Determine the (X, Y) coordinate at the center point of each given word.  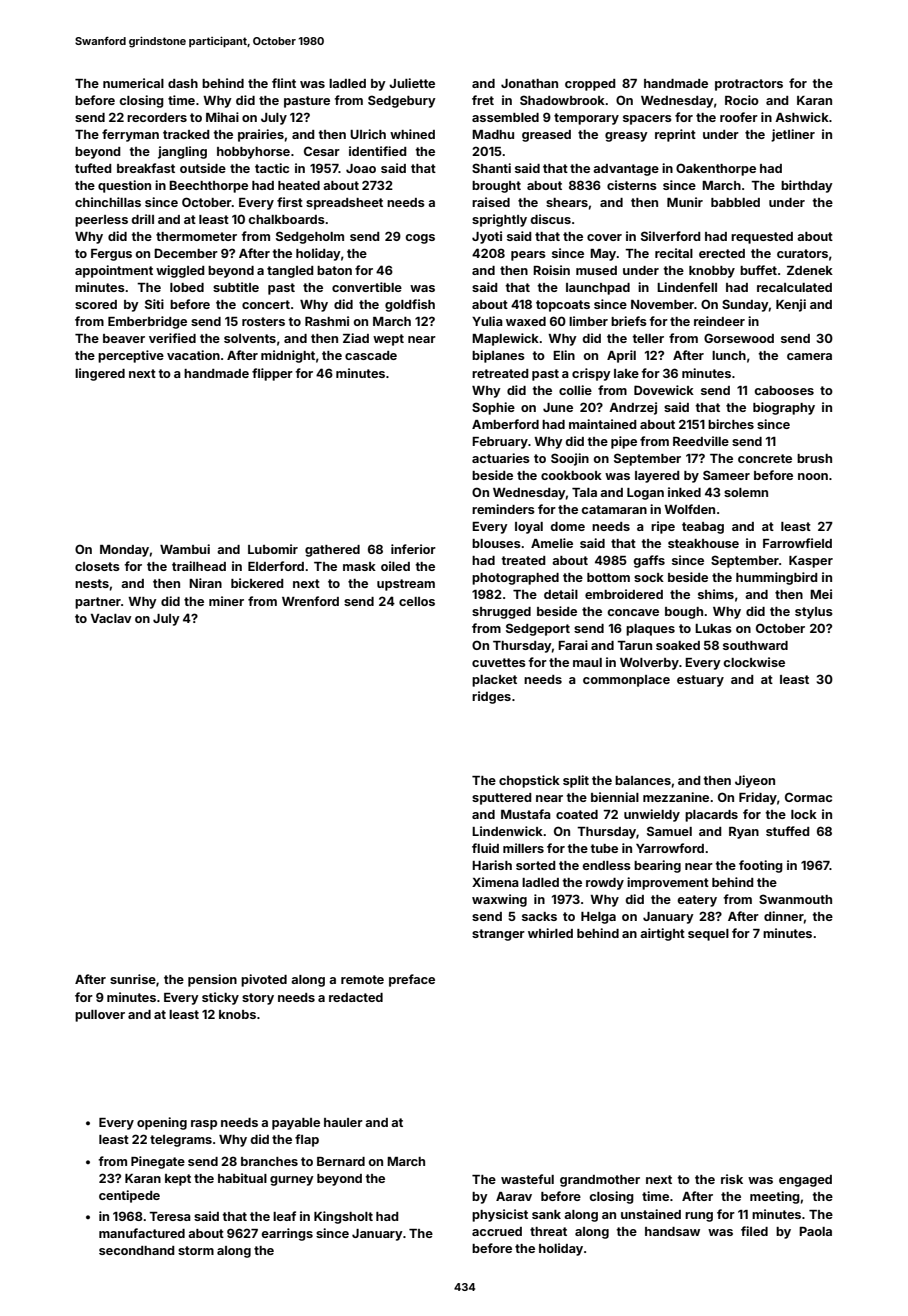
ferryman (130, 135)
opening (162, 1123)
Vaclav (111, 618)
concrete (765, 458)
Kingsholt (343, 1217)
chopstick (529, 781)
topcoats (563, 306)
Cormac (808, 797)
